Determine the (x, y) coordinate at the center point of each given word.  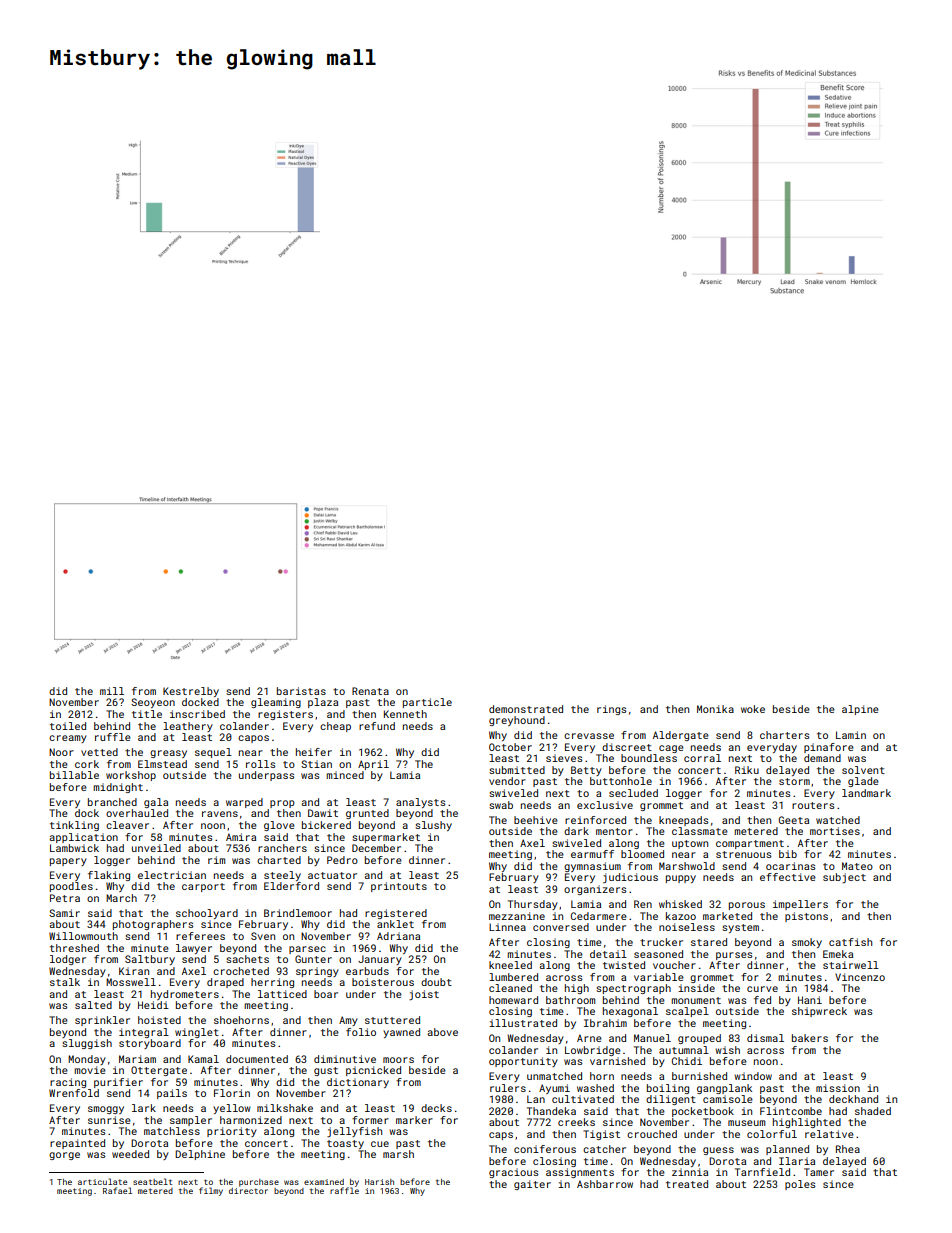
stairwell (851, 965)
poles (800, 1185)
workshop (131, 776)
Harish (379, 1182)
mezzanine (517, 916)
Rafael (117, 1190)
